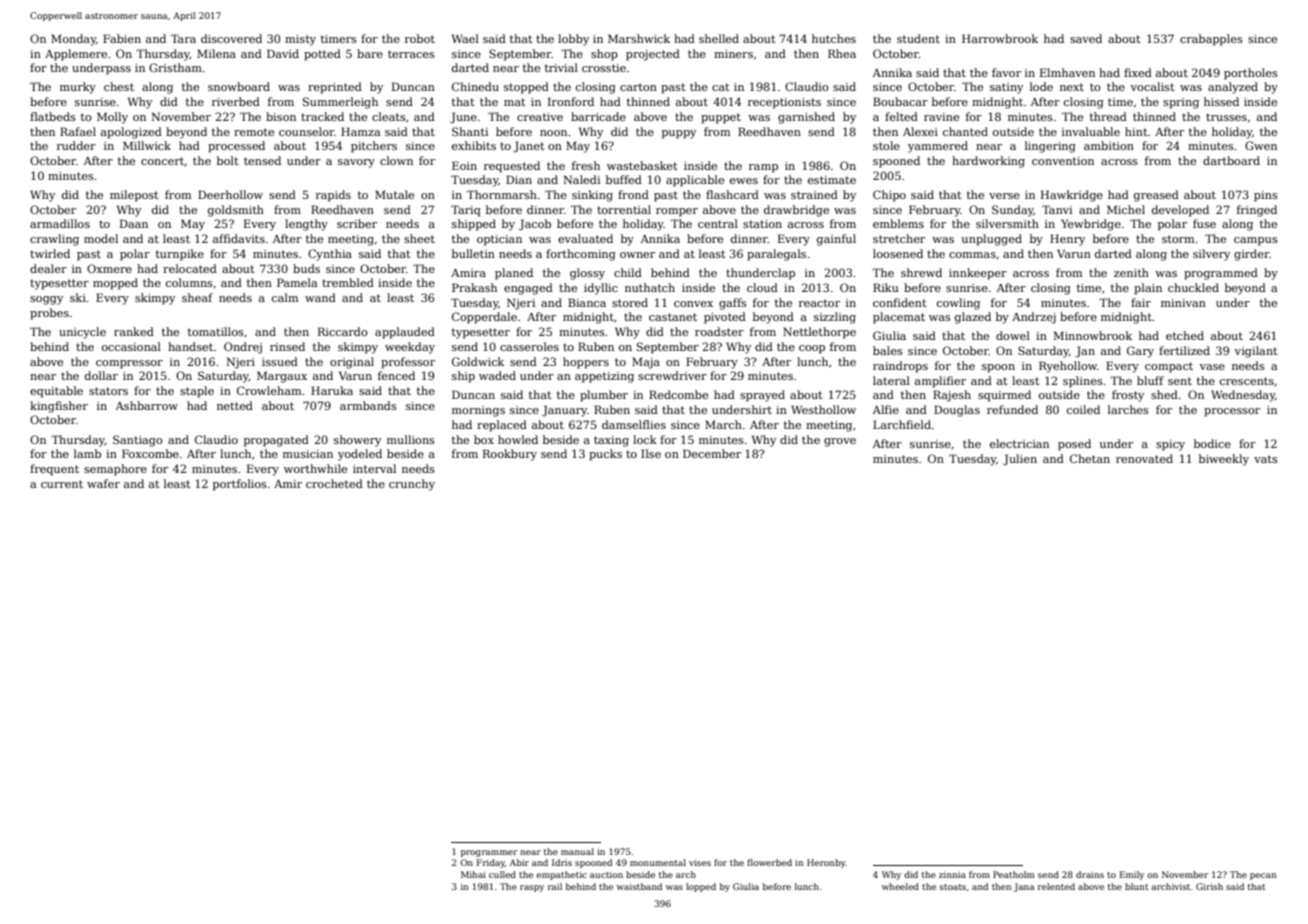  What do you see at coordinates (122, 38) in the page?
I see `Fabien` at bounding box center [122, 38].
